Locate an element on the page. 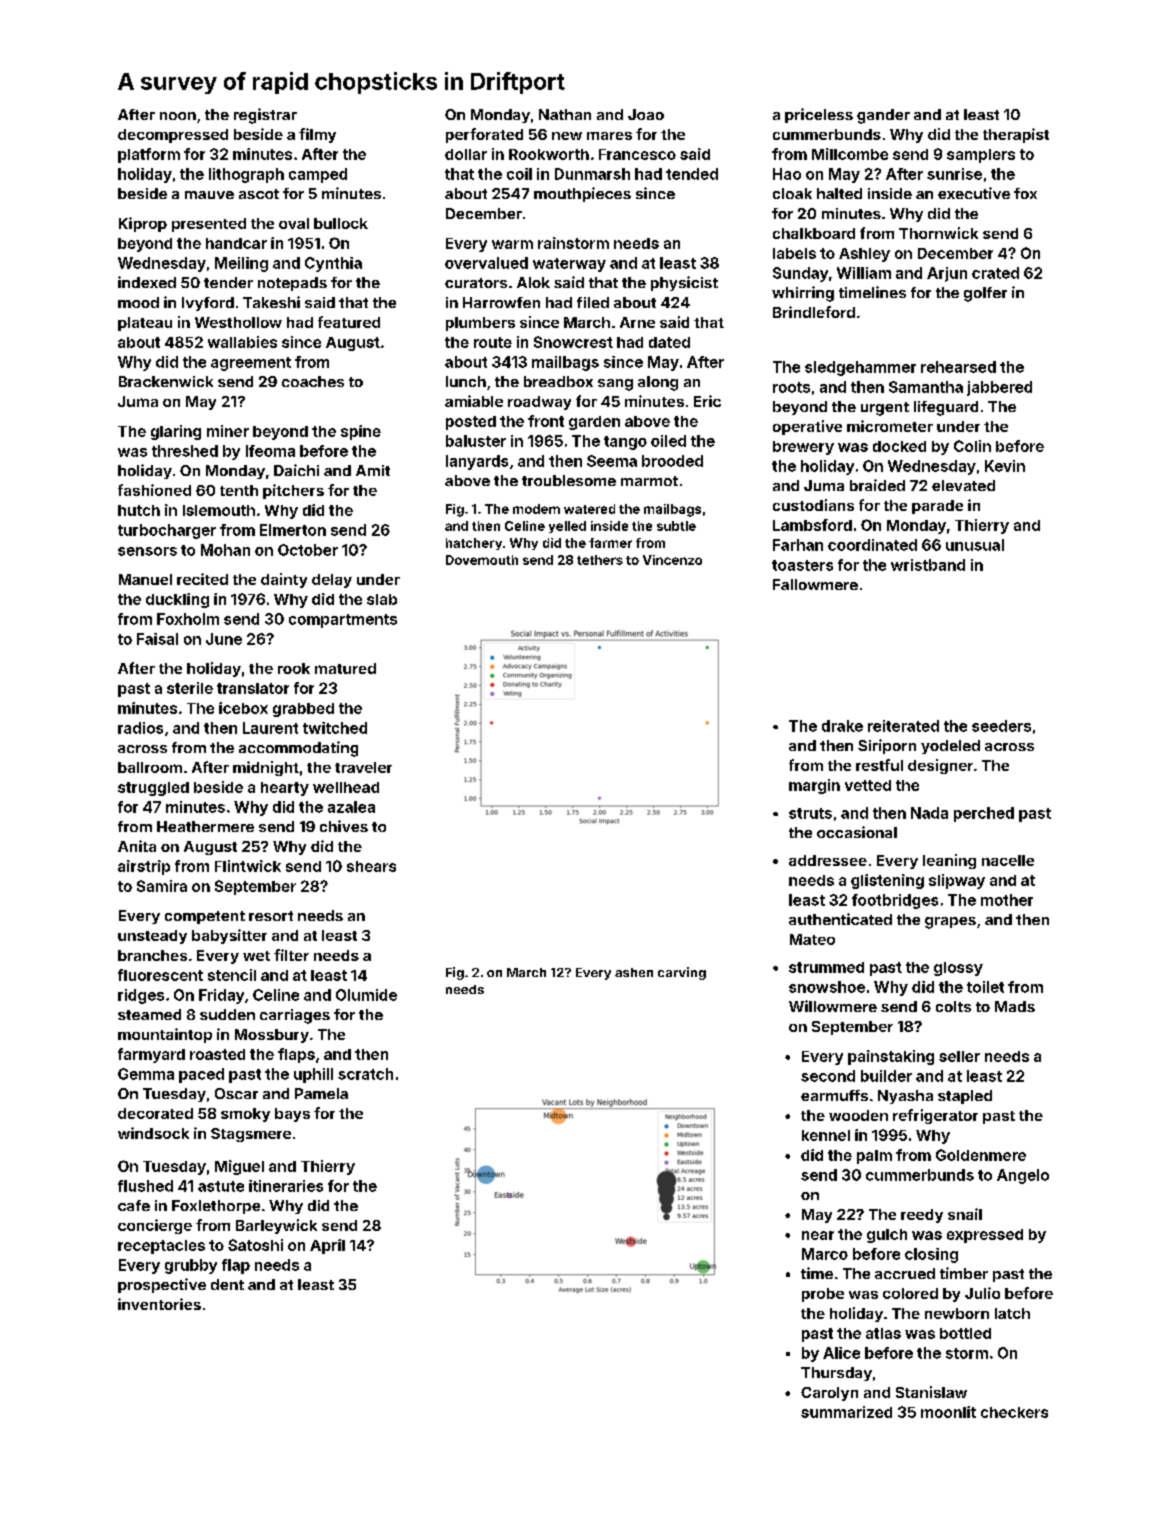 The image size is (1173, 1518). summarized is located at coordinates (846, 1412).
